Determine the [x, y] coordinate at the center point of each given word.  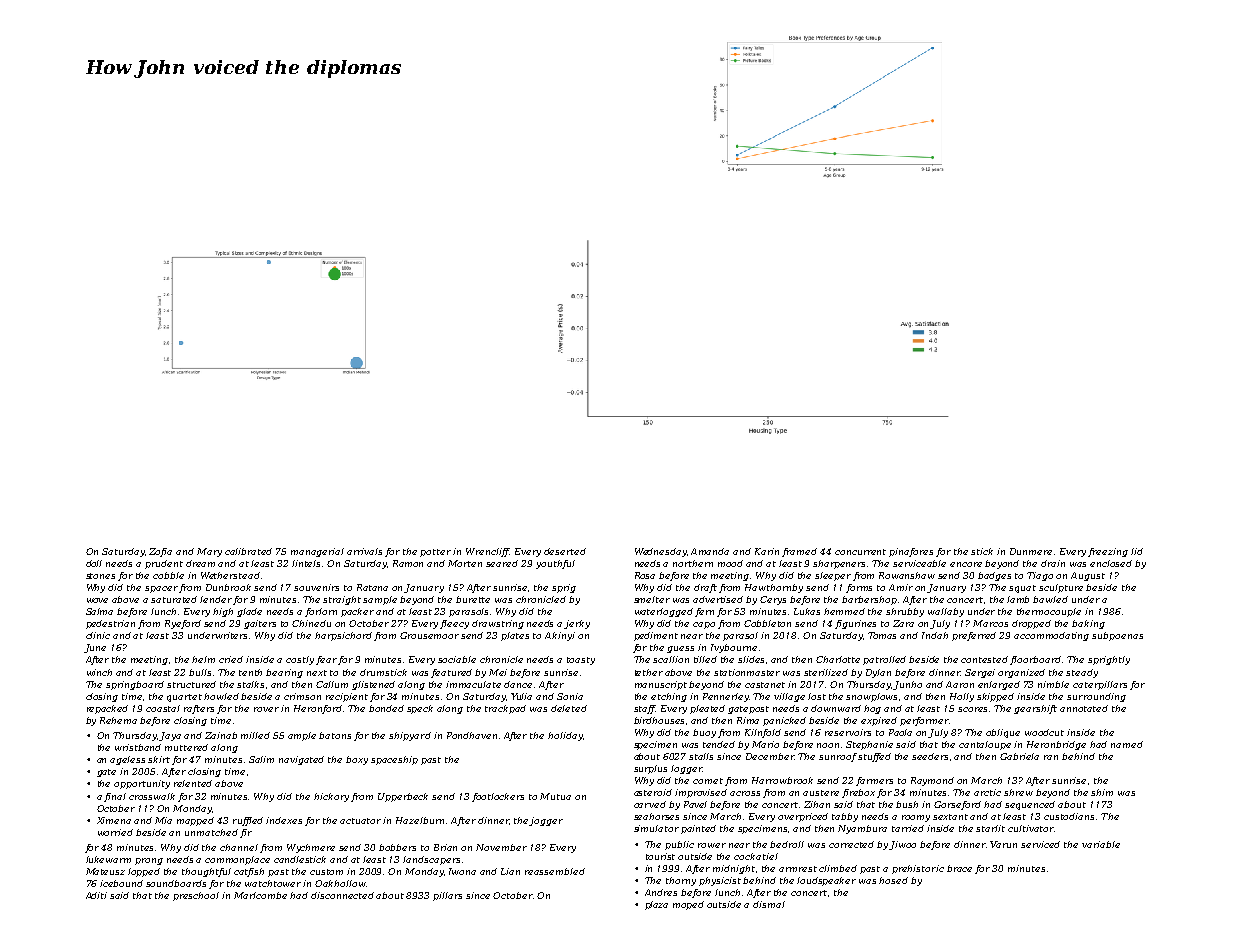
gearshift [1035, 709]
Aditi [96, 895]
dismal [769, 904]
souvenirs [316, 587]
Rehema [118, 720]
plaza [656, 905]
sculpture [1061, 588]
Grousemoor [429, 635]
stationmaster [747, 672]
